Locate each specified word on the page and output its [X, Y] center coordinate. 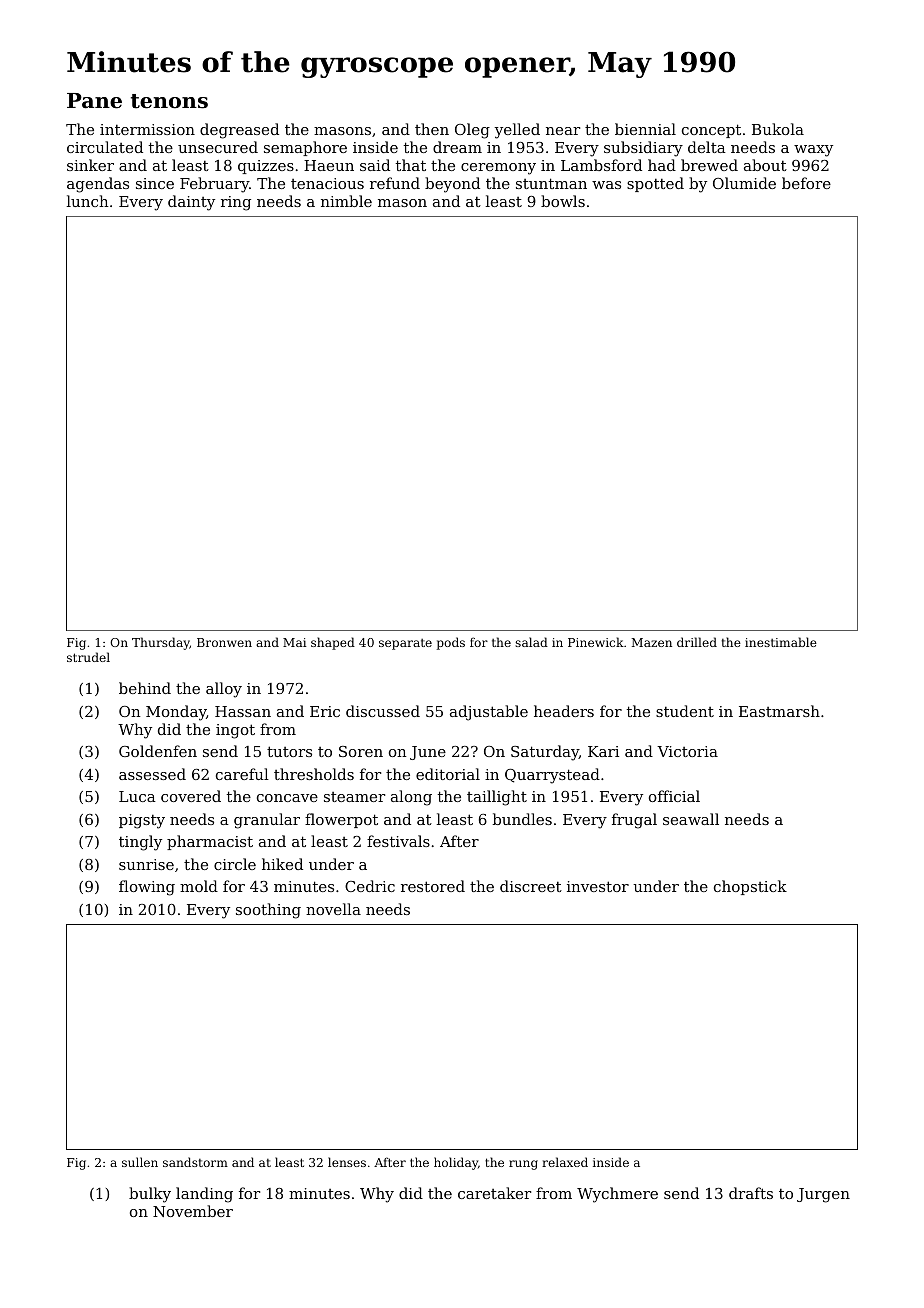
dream [457, 147]
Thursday [161, 643]
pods [451, 643]
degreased [239, 131]
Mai [295, 642]
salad [531, 642]
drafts [751, 1193]
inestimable [781, 642]
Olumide [744, 183]
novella [333, 909]
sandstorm [195, 1162]
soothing [268, 911]
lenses [347, 1162]
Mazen [651, 642]
